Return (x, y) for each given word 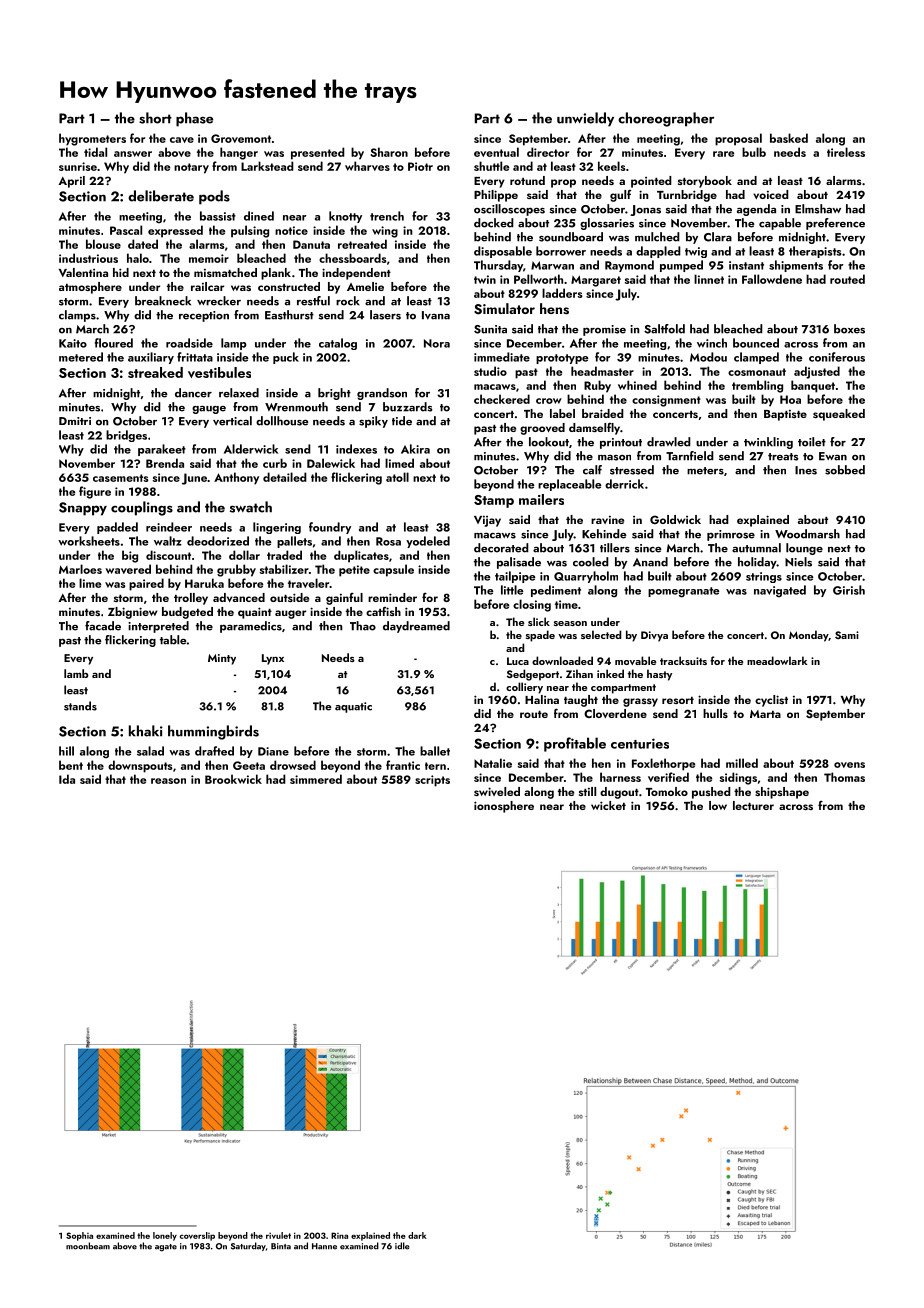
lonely (165, 1236)
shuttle (491, 166)
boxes (849, 329)
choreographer (666, 119)
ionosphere (504, 807)
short (155, 118)
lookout (549, 442)
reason (168, 781)
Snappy (83, 509)
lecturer (753, 805)
